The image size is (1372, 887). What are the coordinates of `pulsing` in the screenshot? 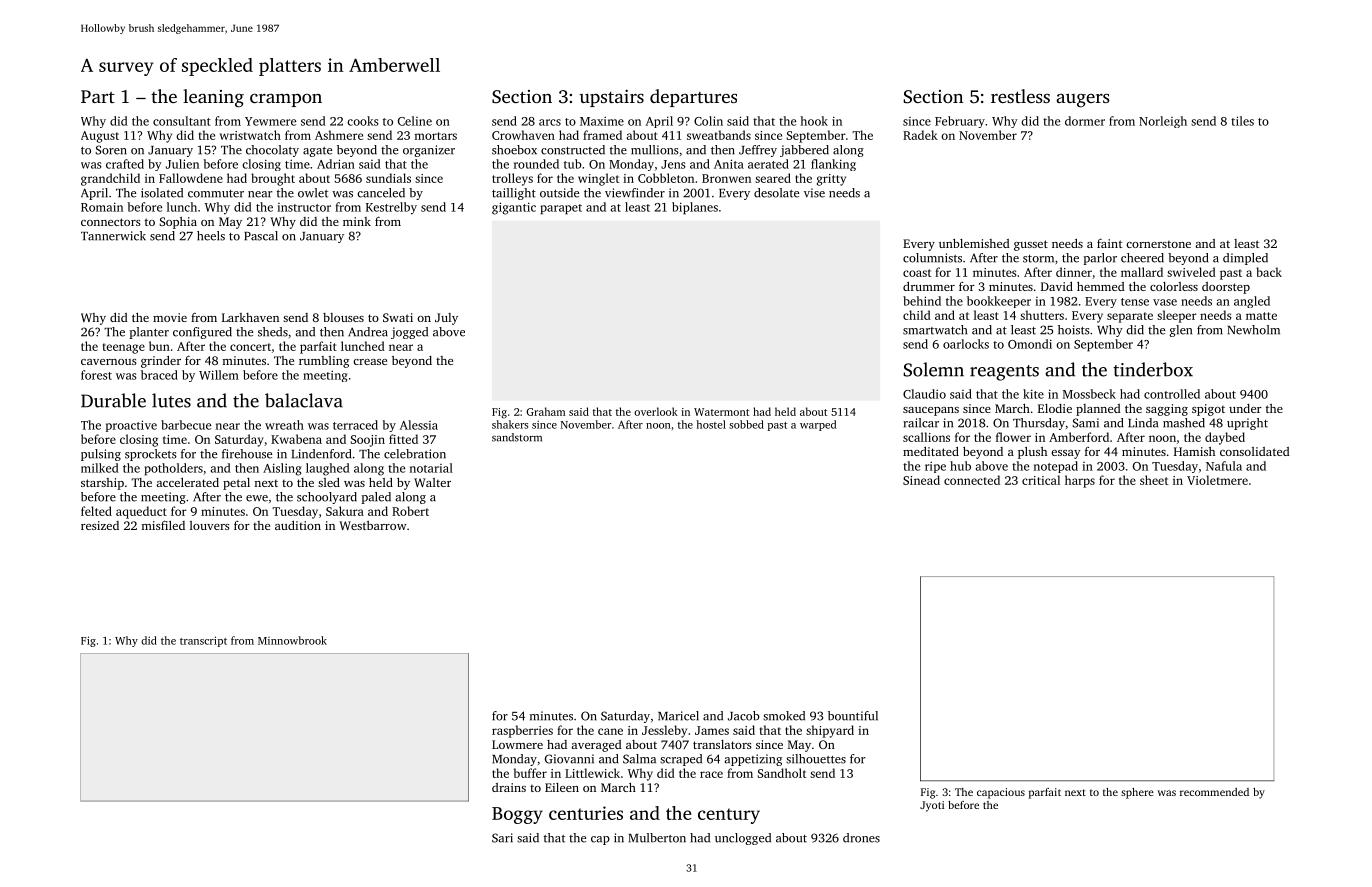 It's located at (101, 455).
